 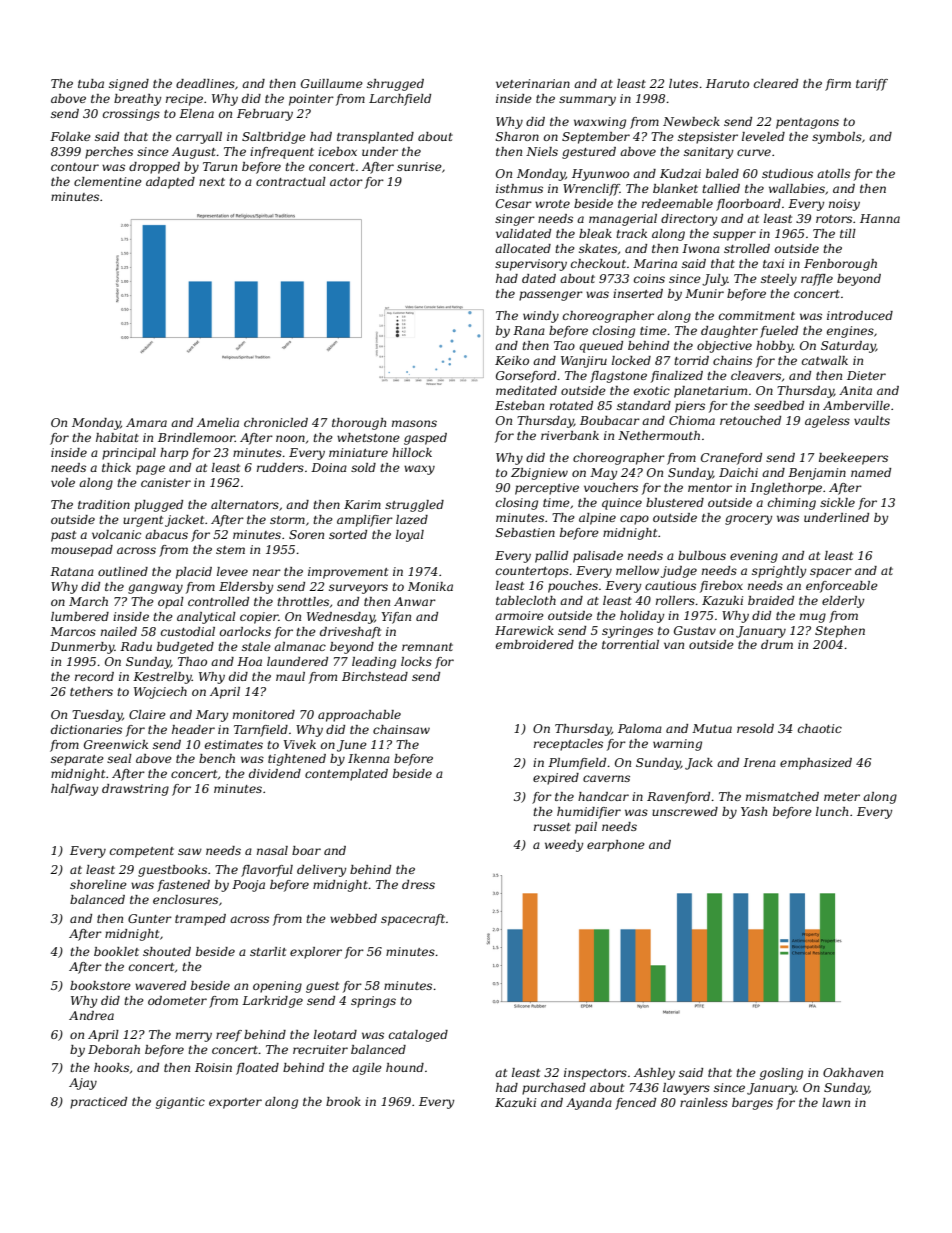 I want to click on loyal, so click(x=410, y=536).
